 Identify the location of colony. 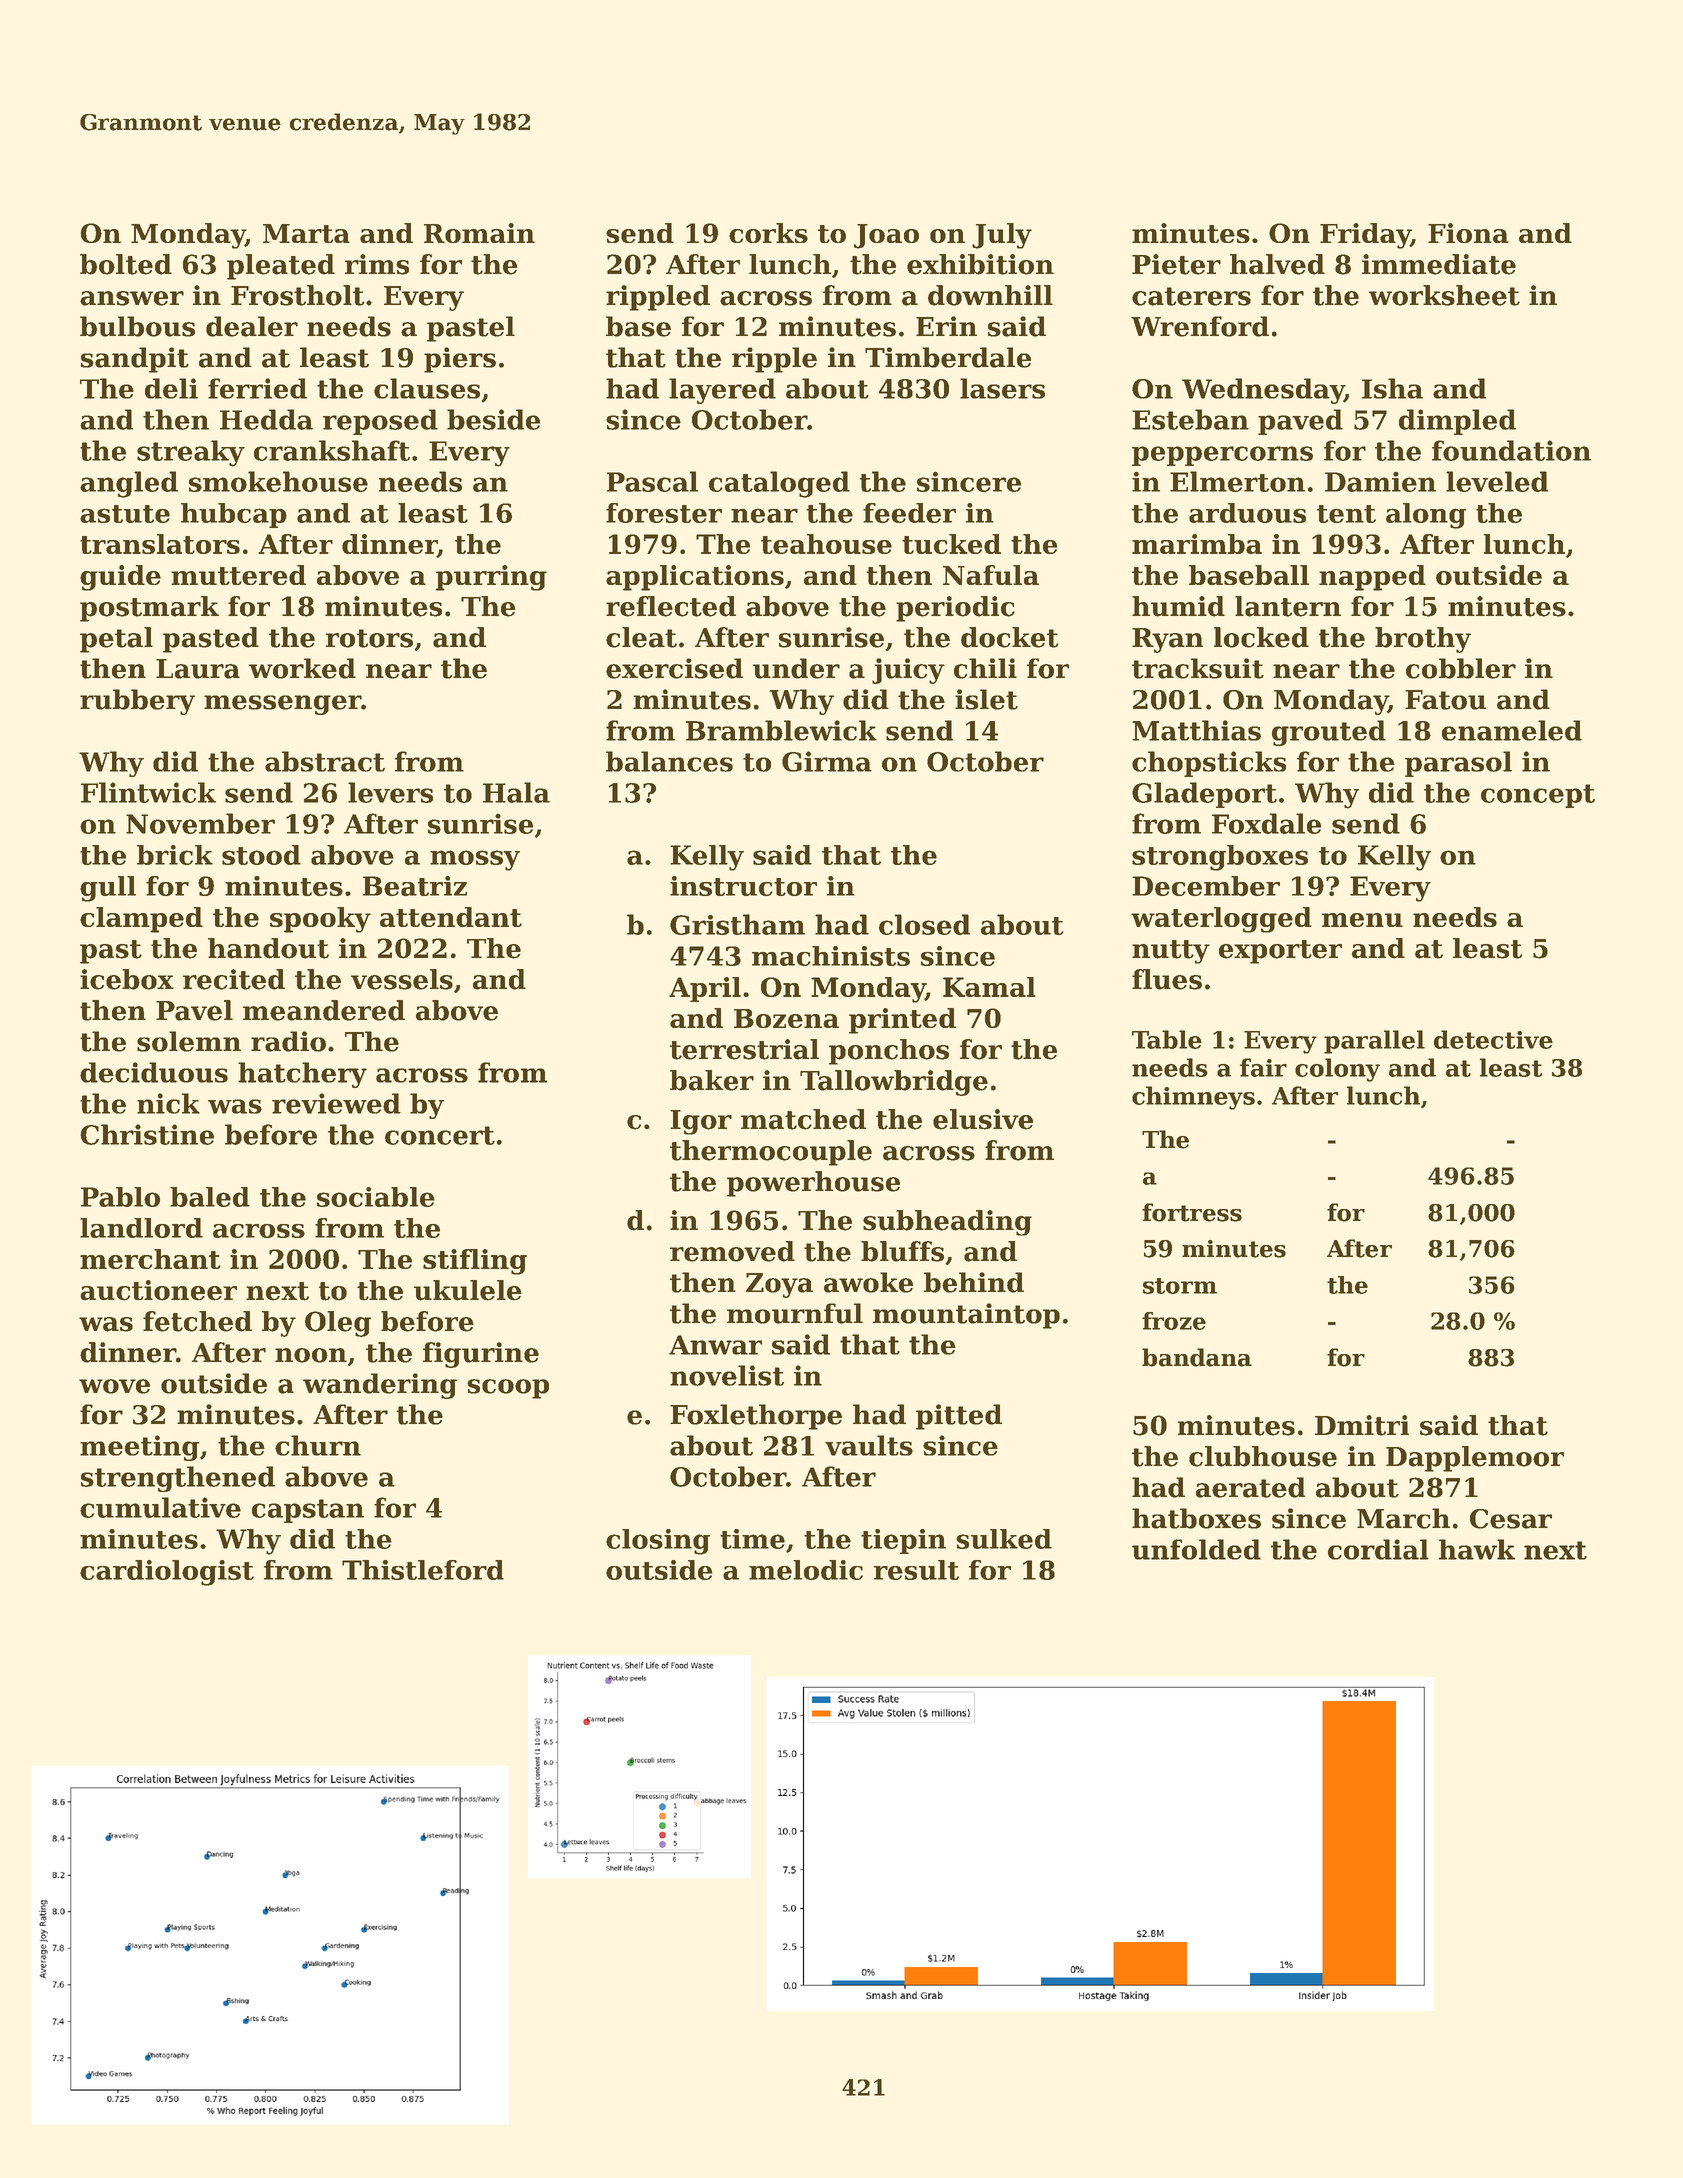
(1337, 1070).
